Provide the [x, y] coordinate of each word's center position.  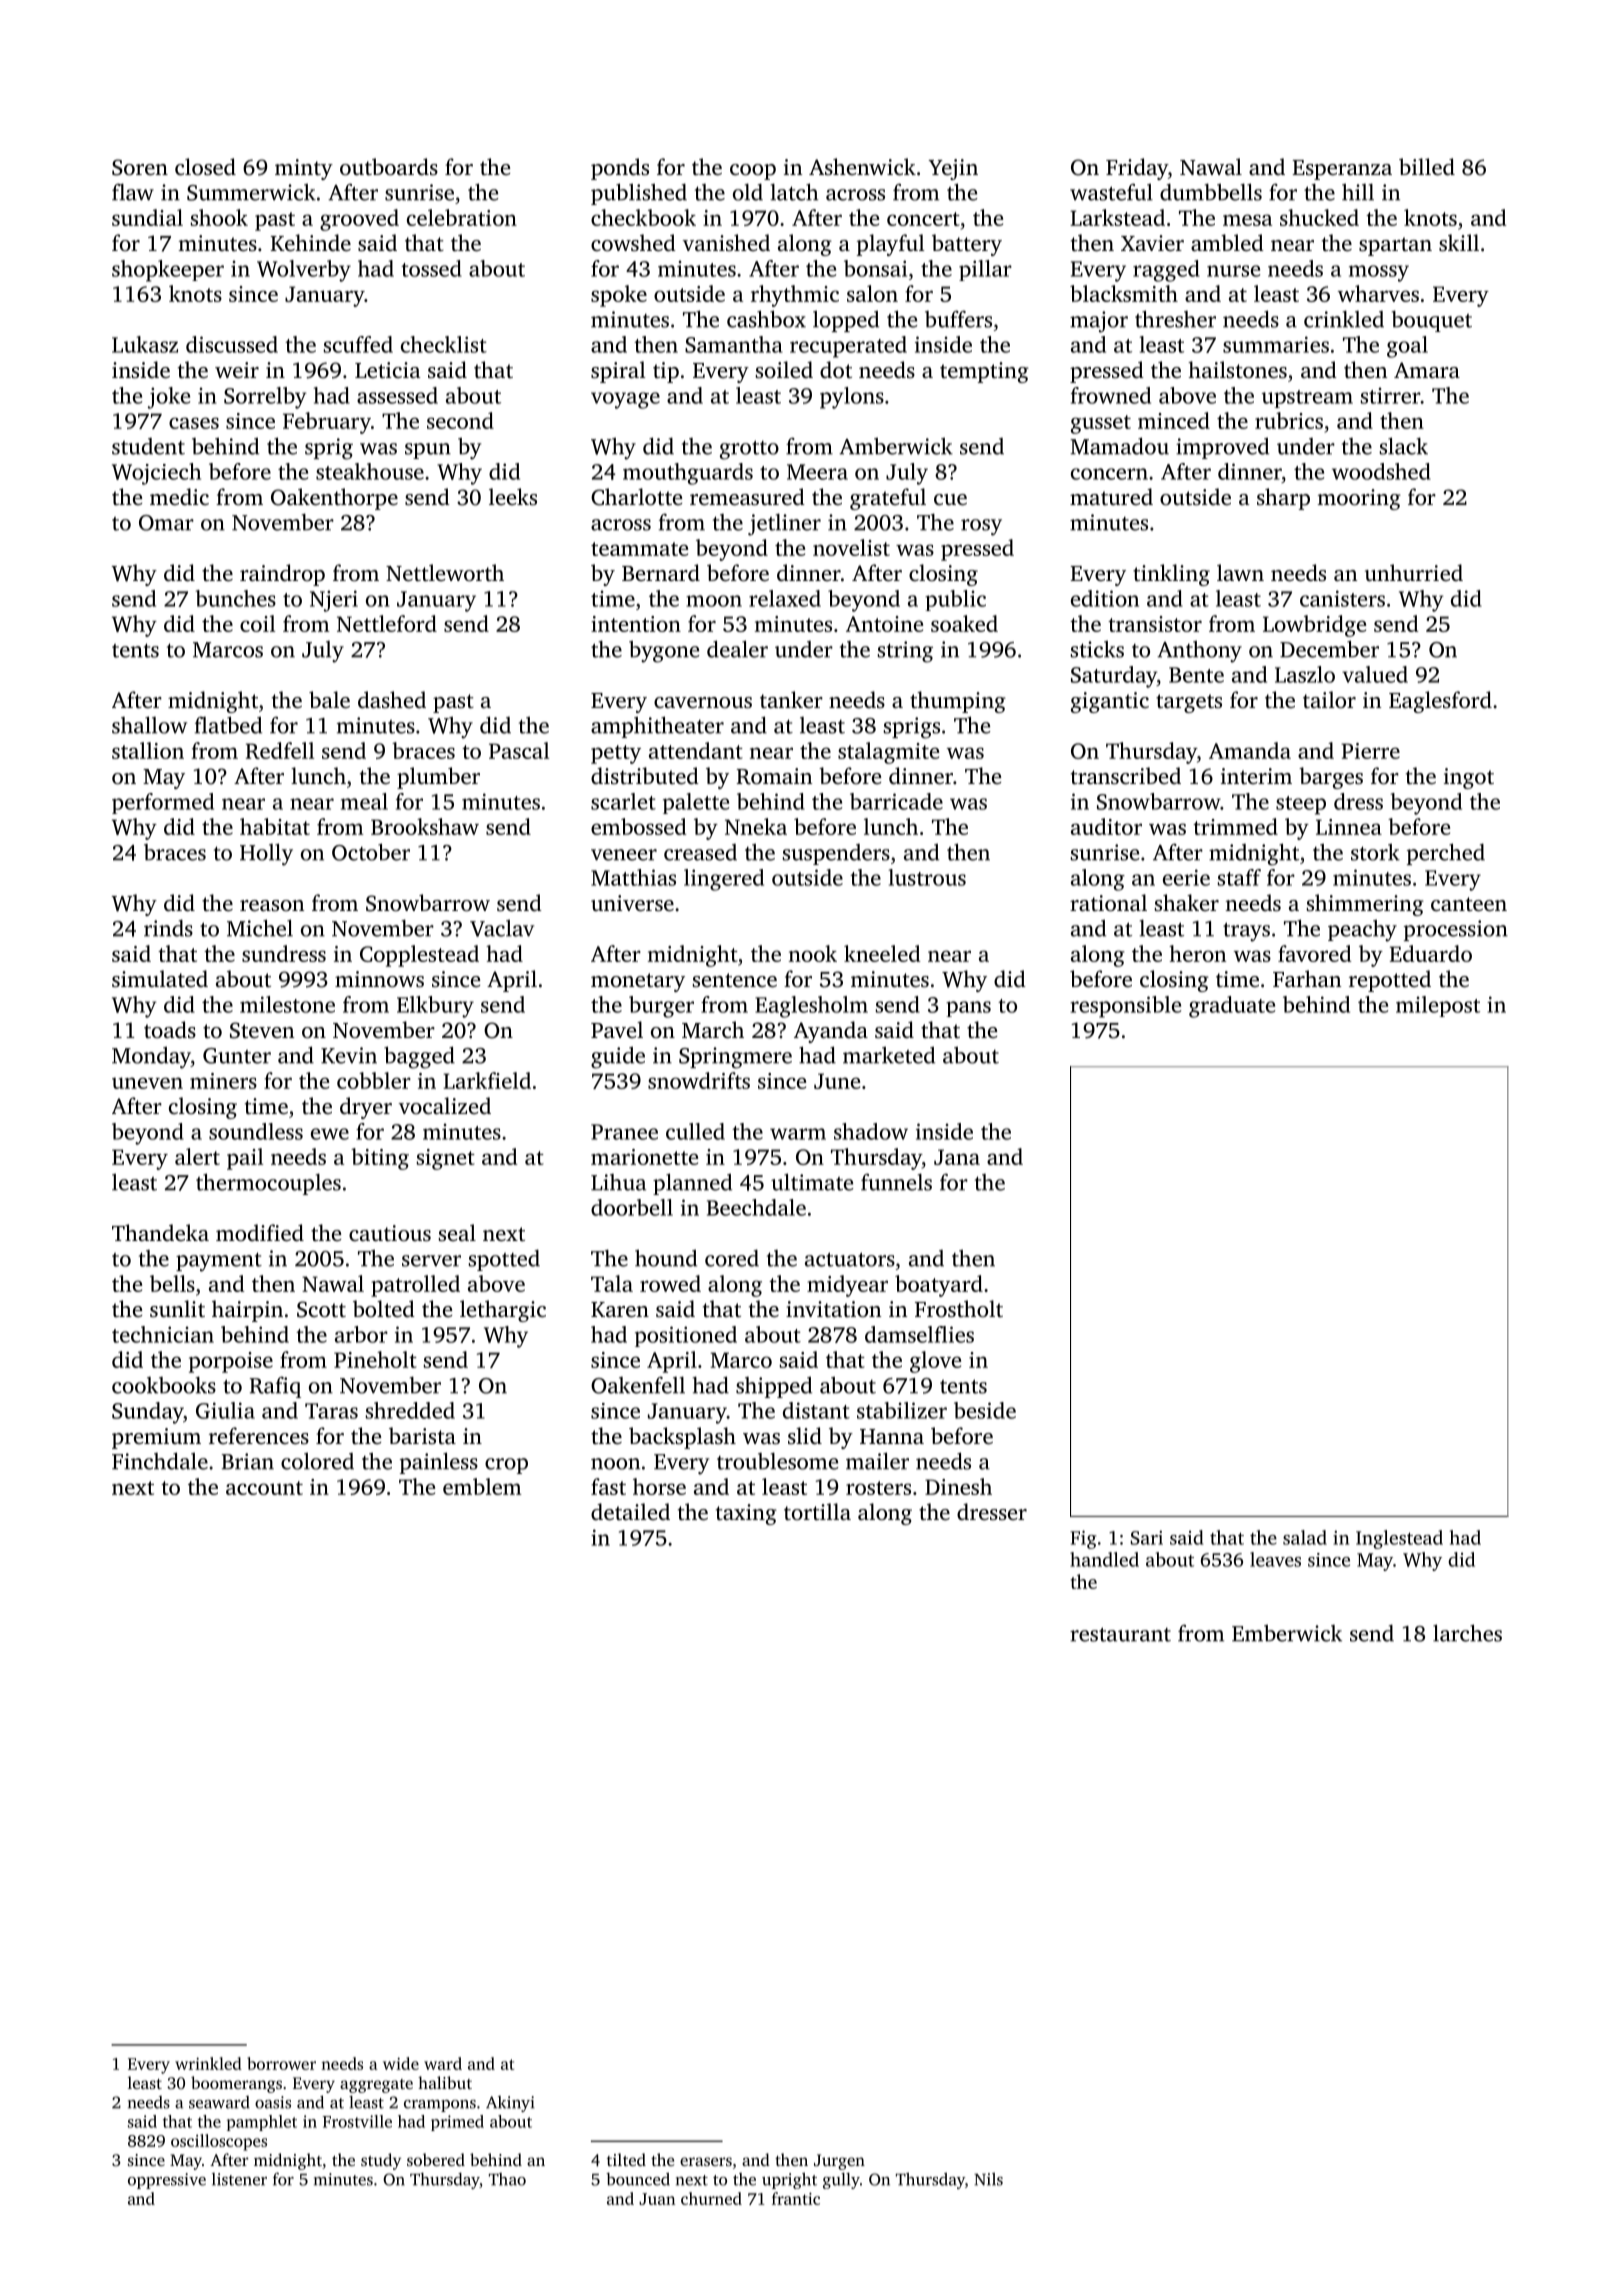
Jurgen [839, 2162]
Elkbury [435, 1007]
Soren [140, 167]
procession [1456, 930]
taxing [746, 1514]
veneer [624, 855]
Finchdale [160, 1461]
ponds [620, 169]
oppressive [167, 2181]
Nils [988, 2179]
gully [841, 2180]
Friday [1137, 169]
